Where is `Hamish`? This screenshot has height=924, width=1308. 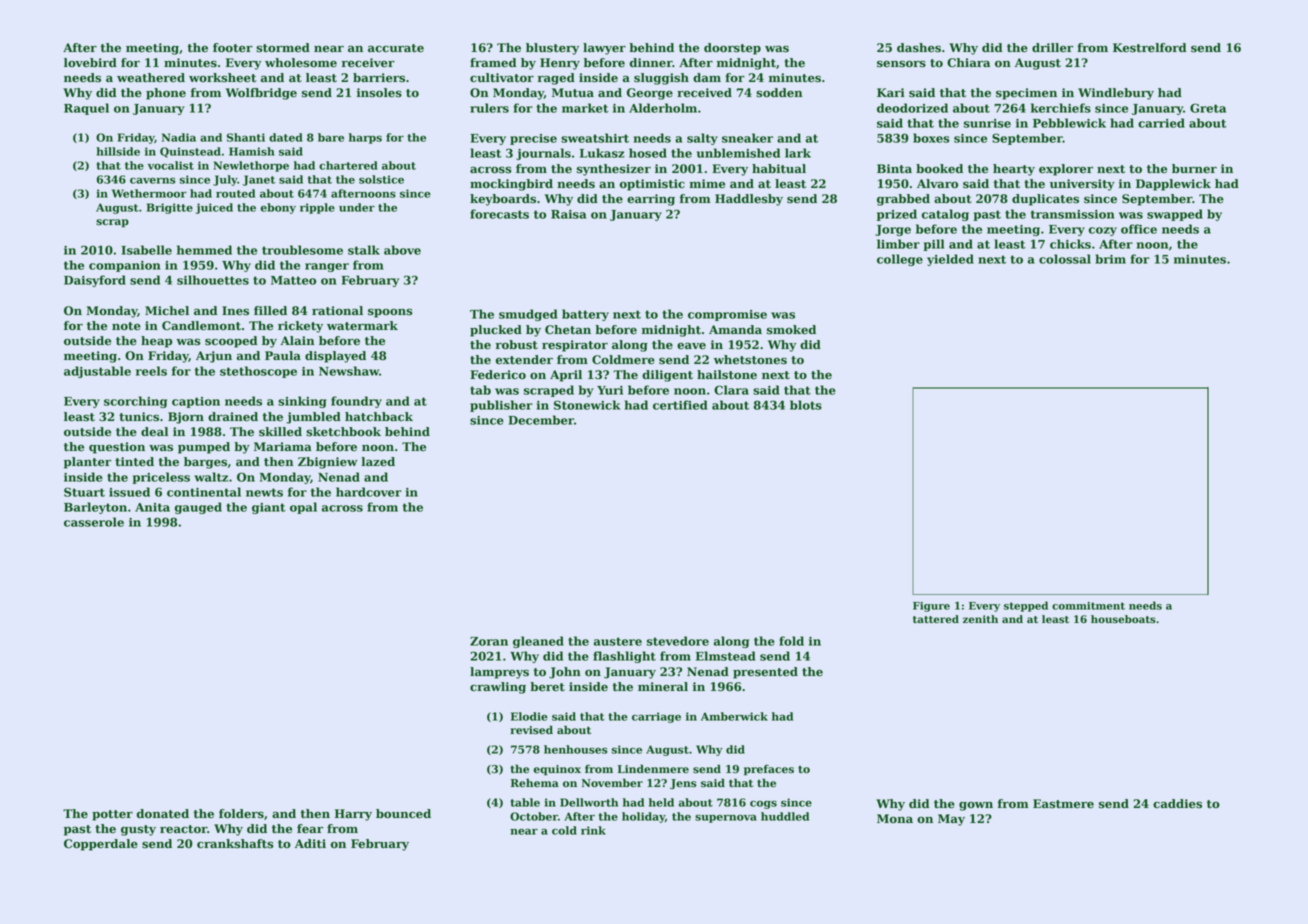
Hamish is located at coordinates (252, 151).
